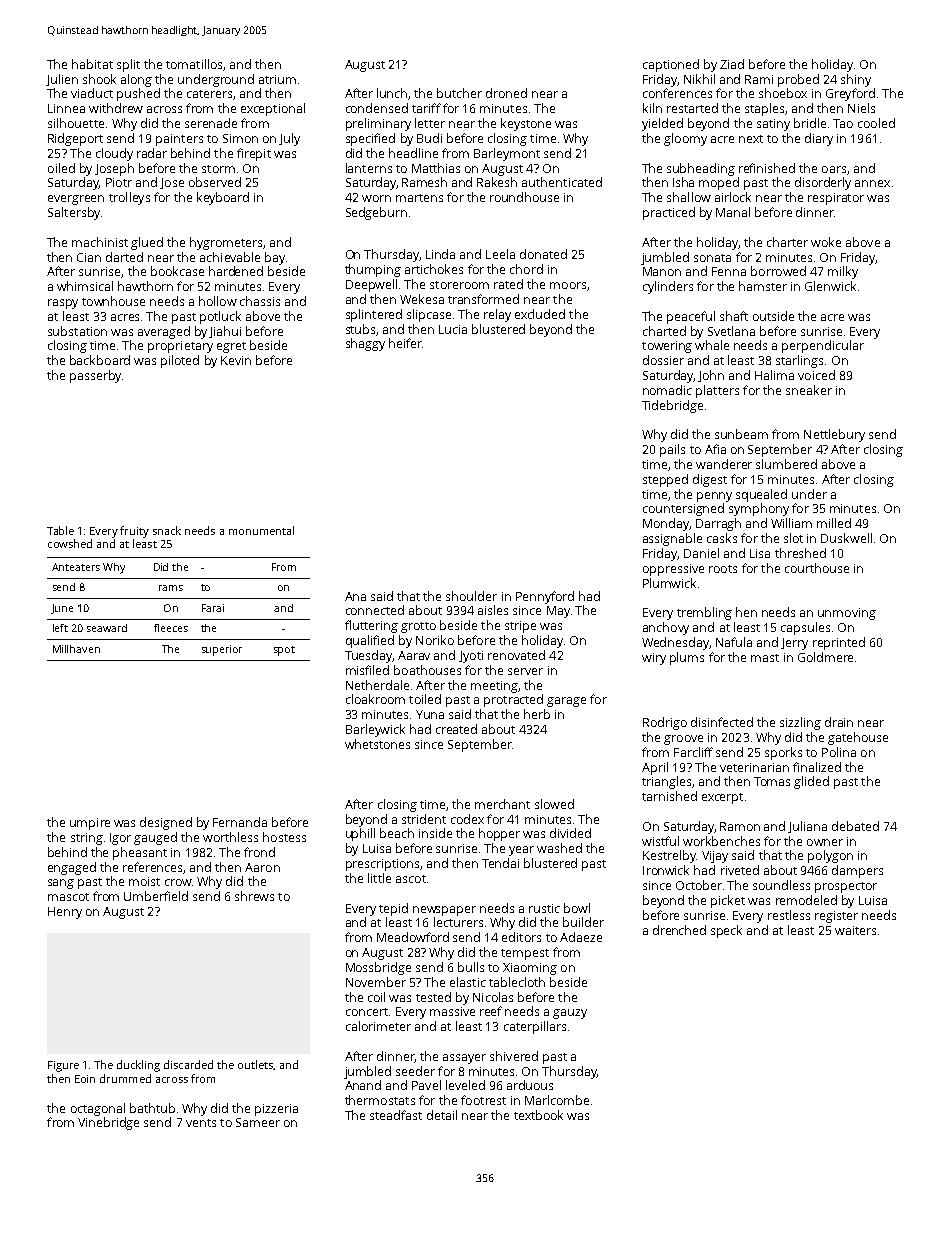 Image resolution: width=952 pixels, height=1233 pixels. Describe the element at coordinates (171, 588) in the screenshot. I see `rams` at that location.
